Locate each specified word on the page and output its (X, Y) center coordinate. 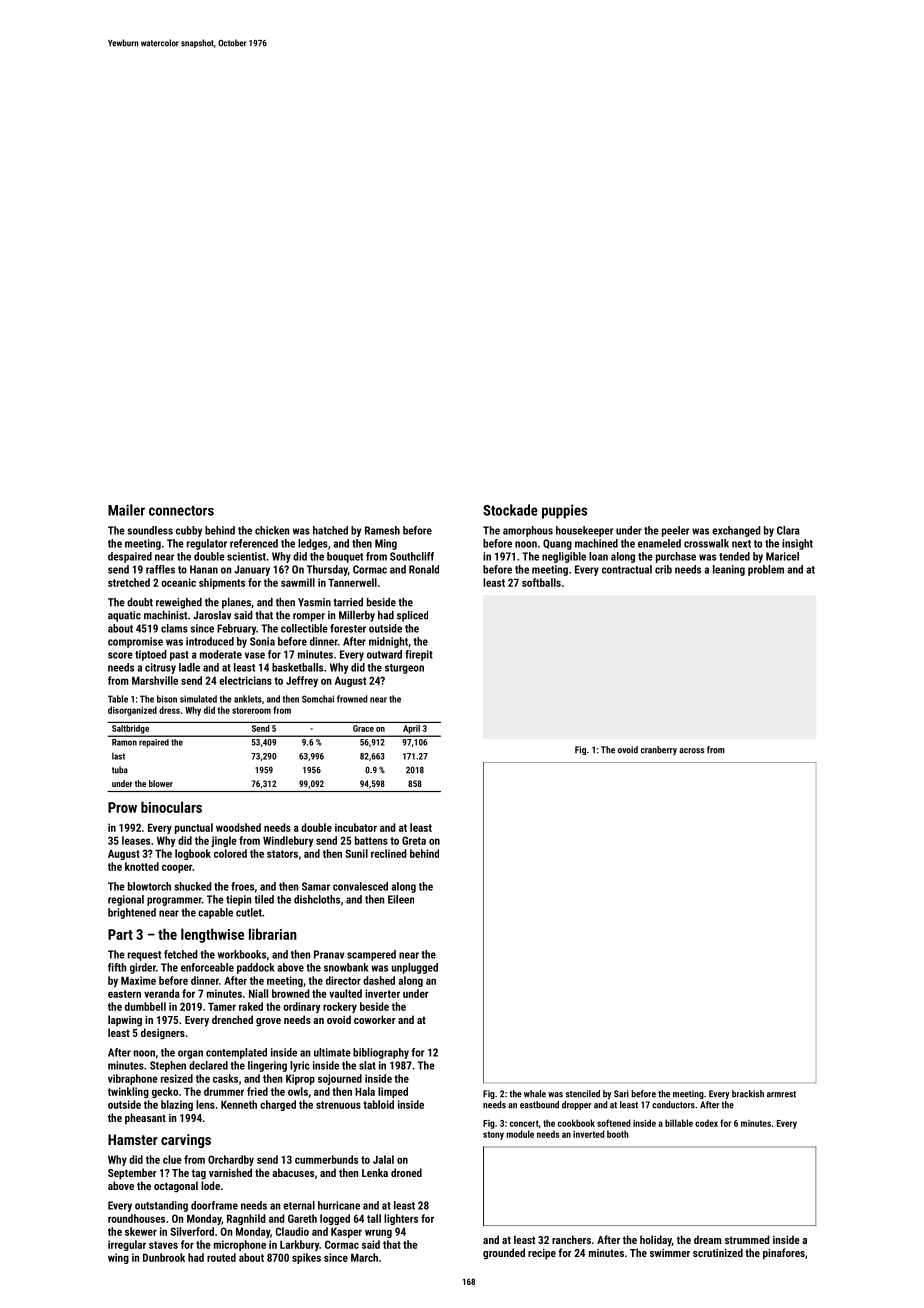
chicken (272, 530)
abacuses (293, 1172)
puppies (564, 511)
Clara (788, 530)
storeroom (251, 710)
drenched (232, 1019)
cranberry (659, 750)
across (691, 751)
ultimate (332, 1052)
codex (706, 1123)
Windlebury (288, 841)
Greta (414, 840)
